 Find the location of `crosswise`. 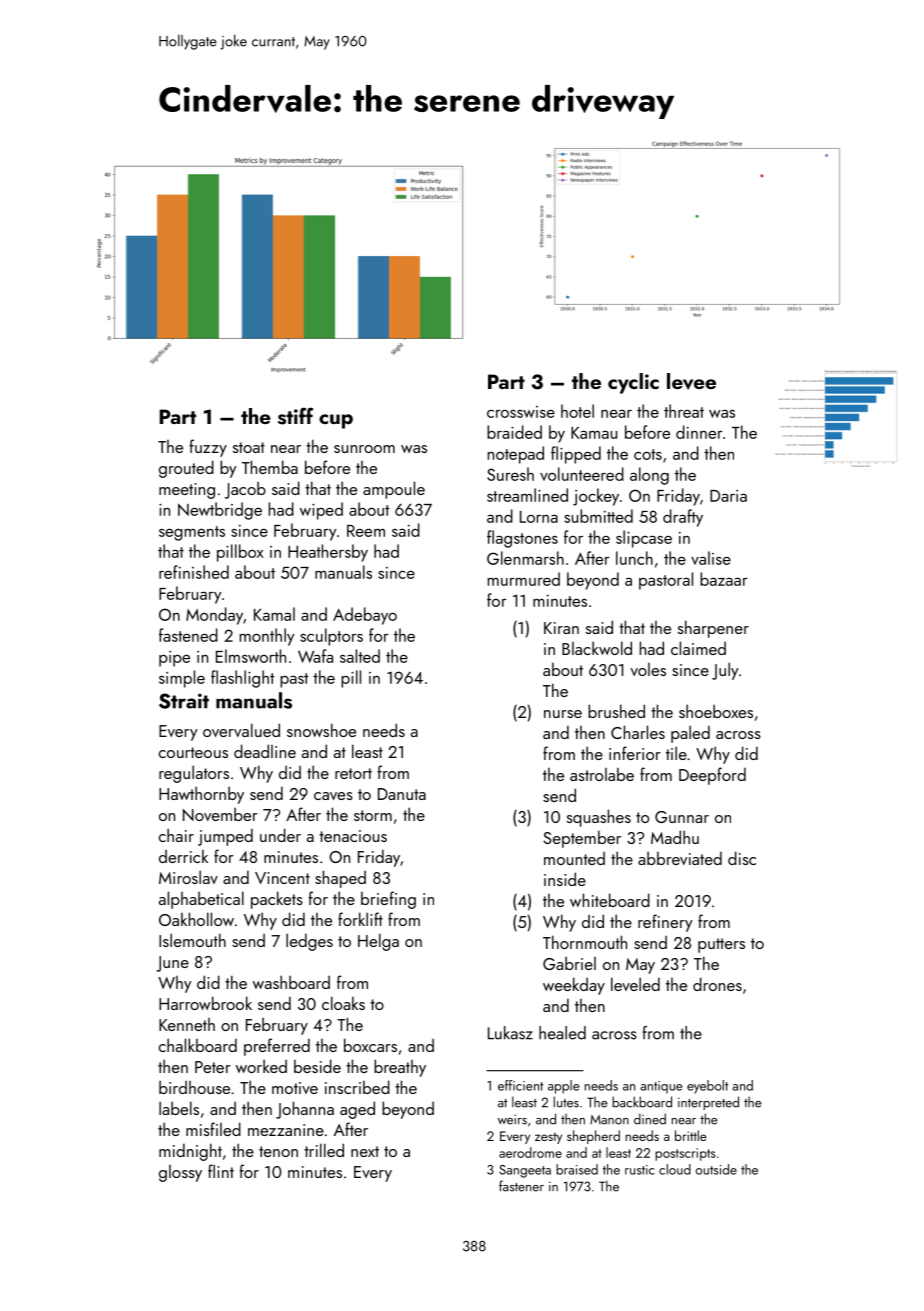

crosswise is located at coordinates (521, 412).
